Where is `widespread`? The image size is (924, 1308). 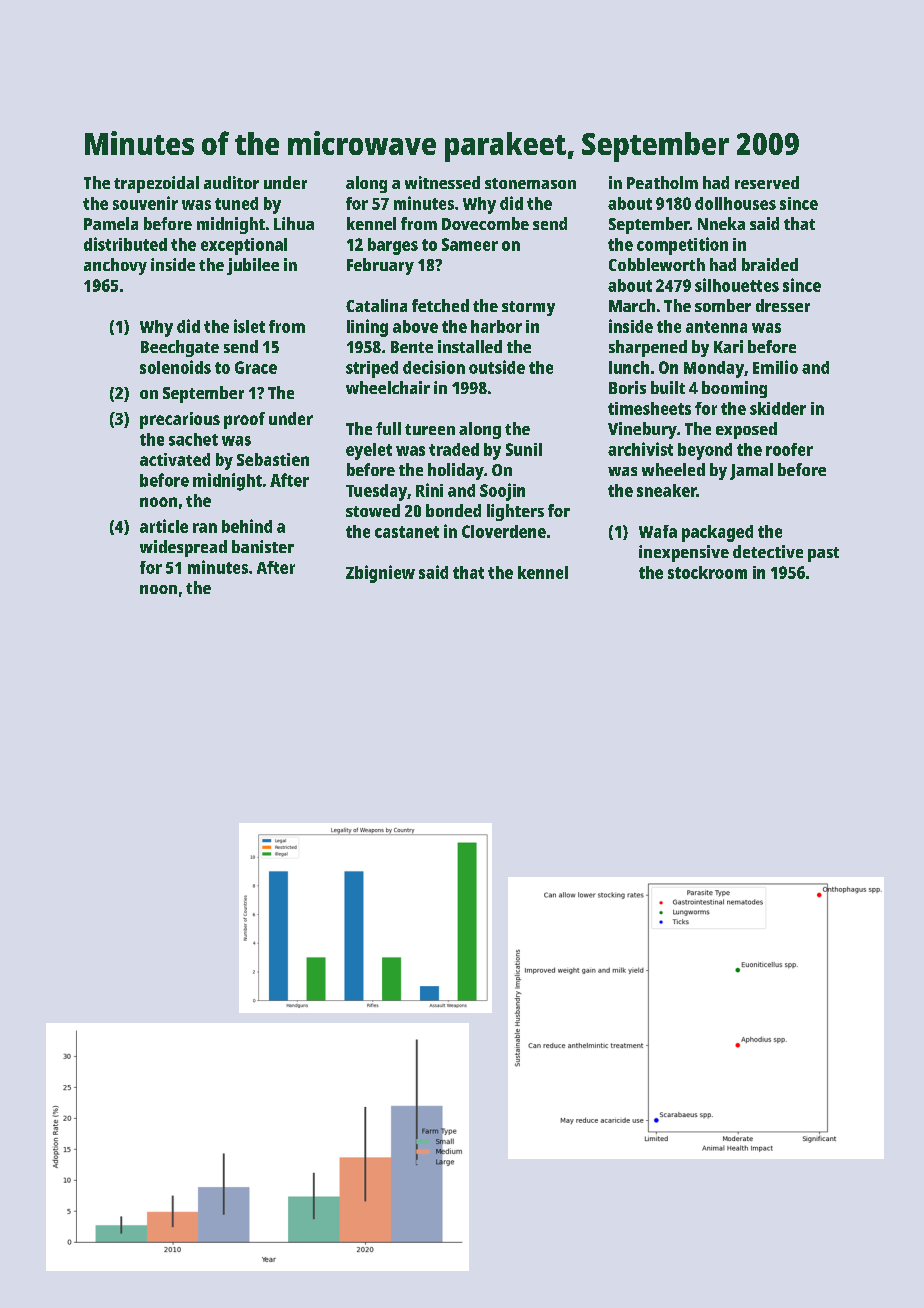 widespread is located at coordinates (183, 548).
